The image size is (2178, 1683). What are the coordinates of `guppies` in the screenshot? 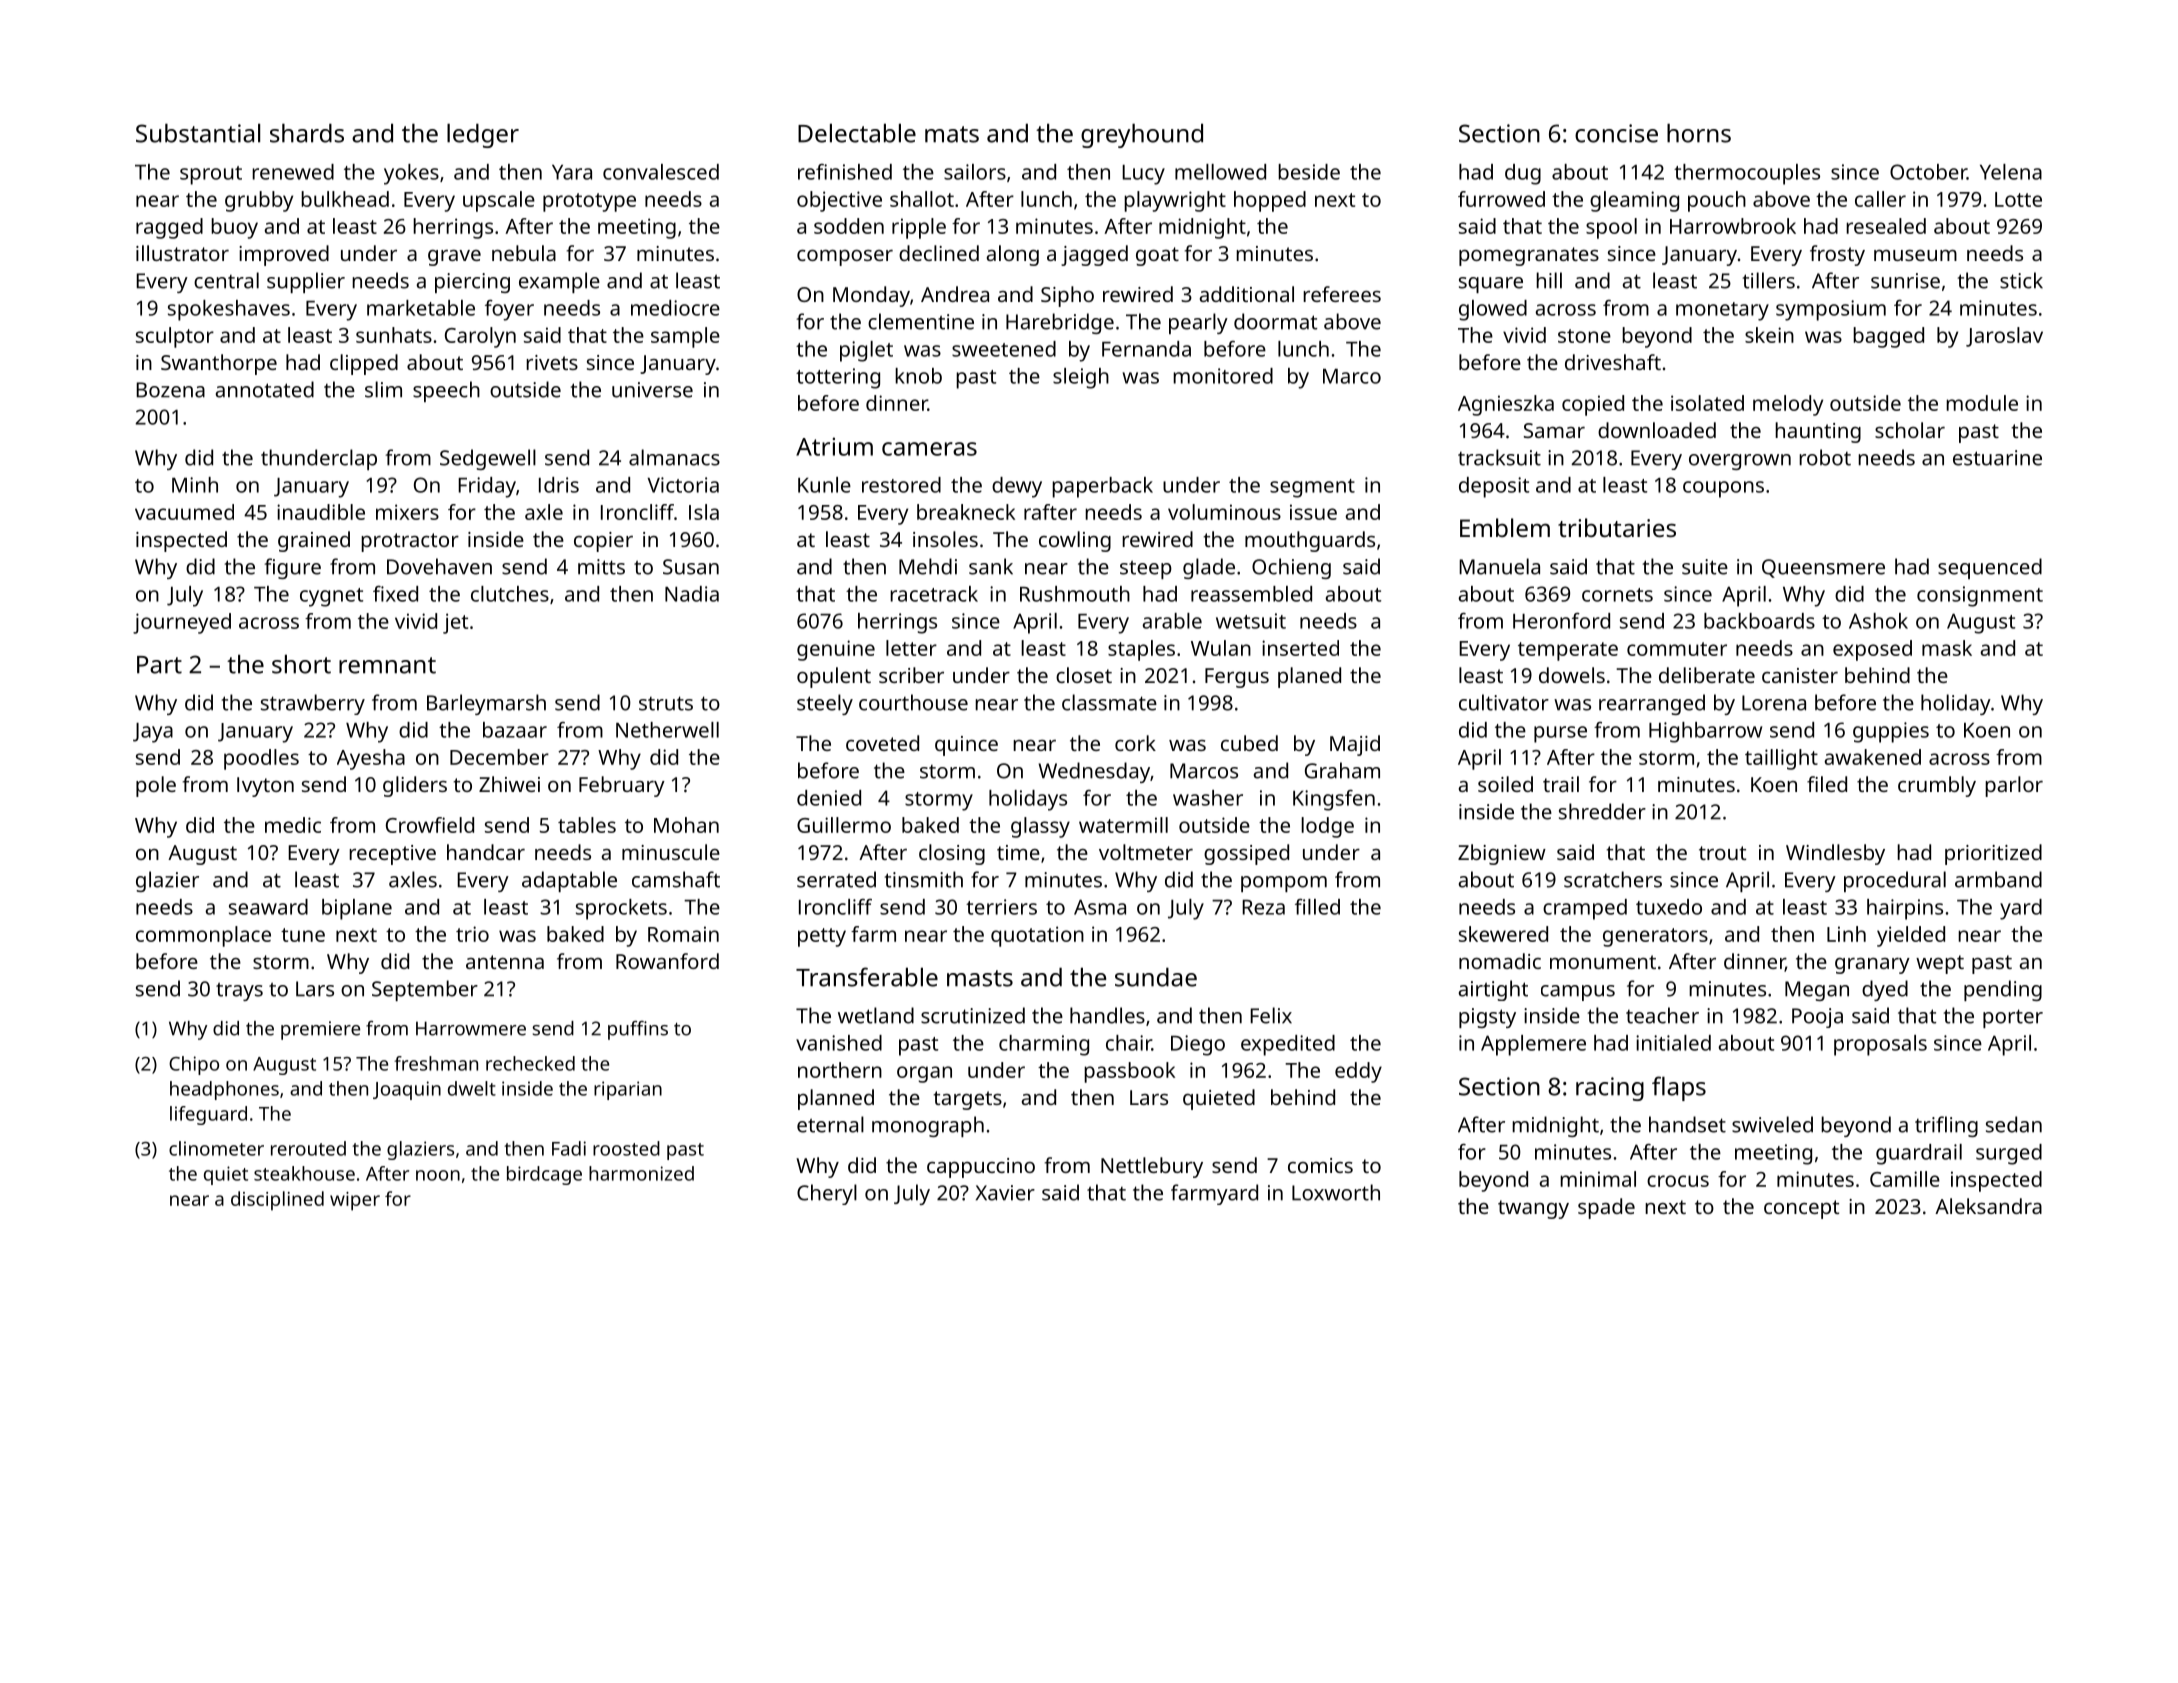 It's located at (1891, 732).
